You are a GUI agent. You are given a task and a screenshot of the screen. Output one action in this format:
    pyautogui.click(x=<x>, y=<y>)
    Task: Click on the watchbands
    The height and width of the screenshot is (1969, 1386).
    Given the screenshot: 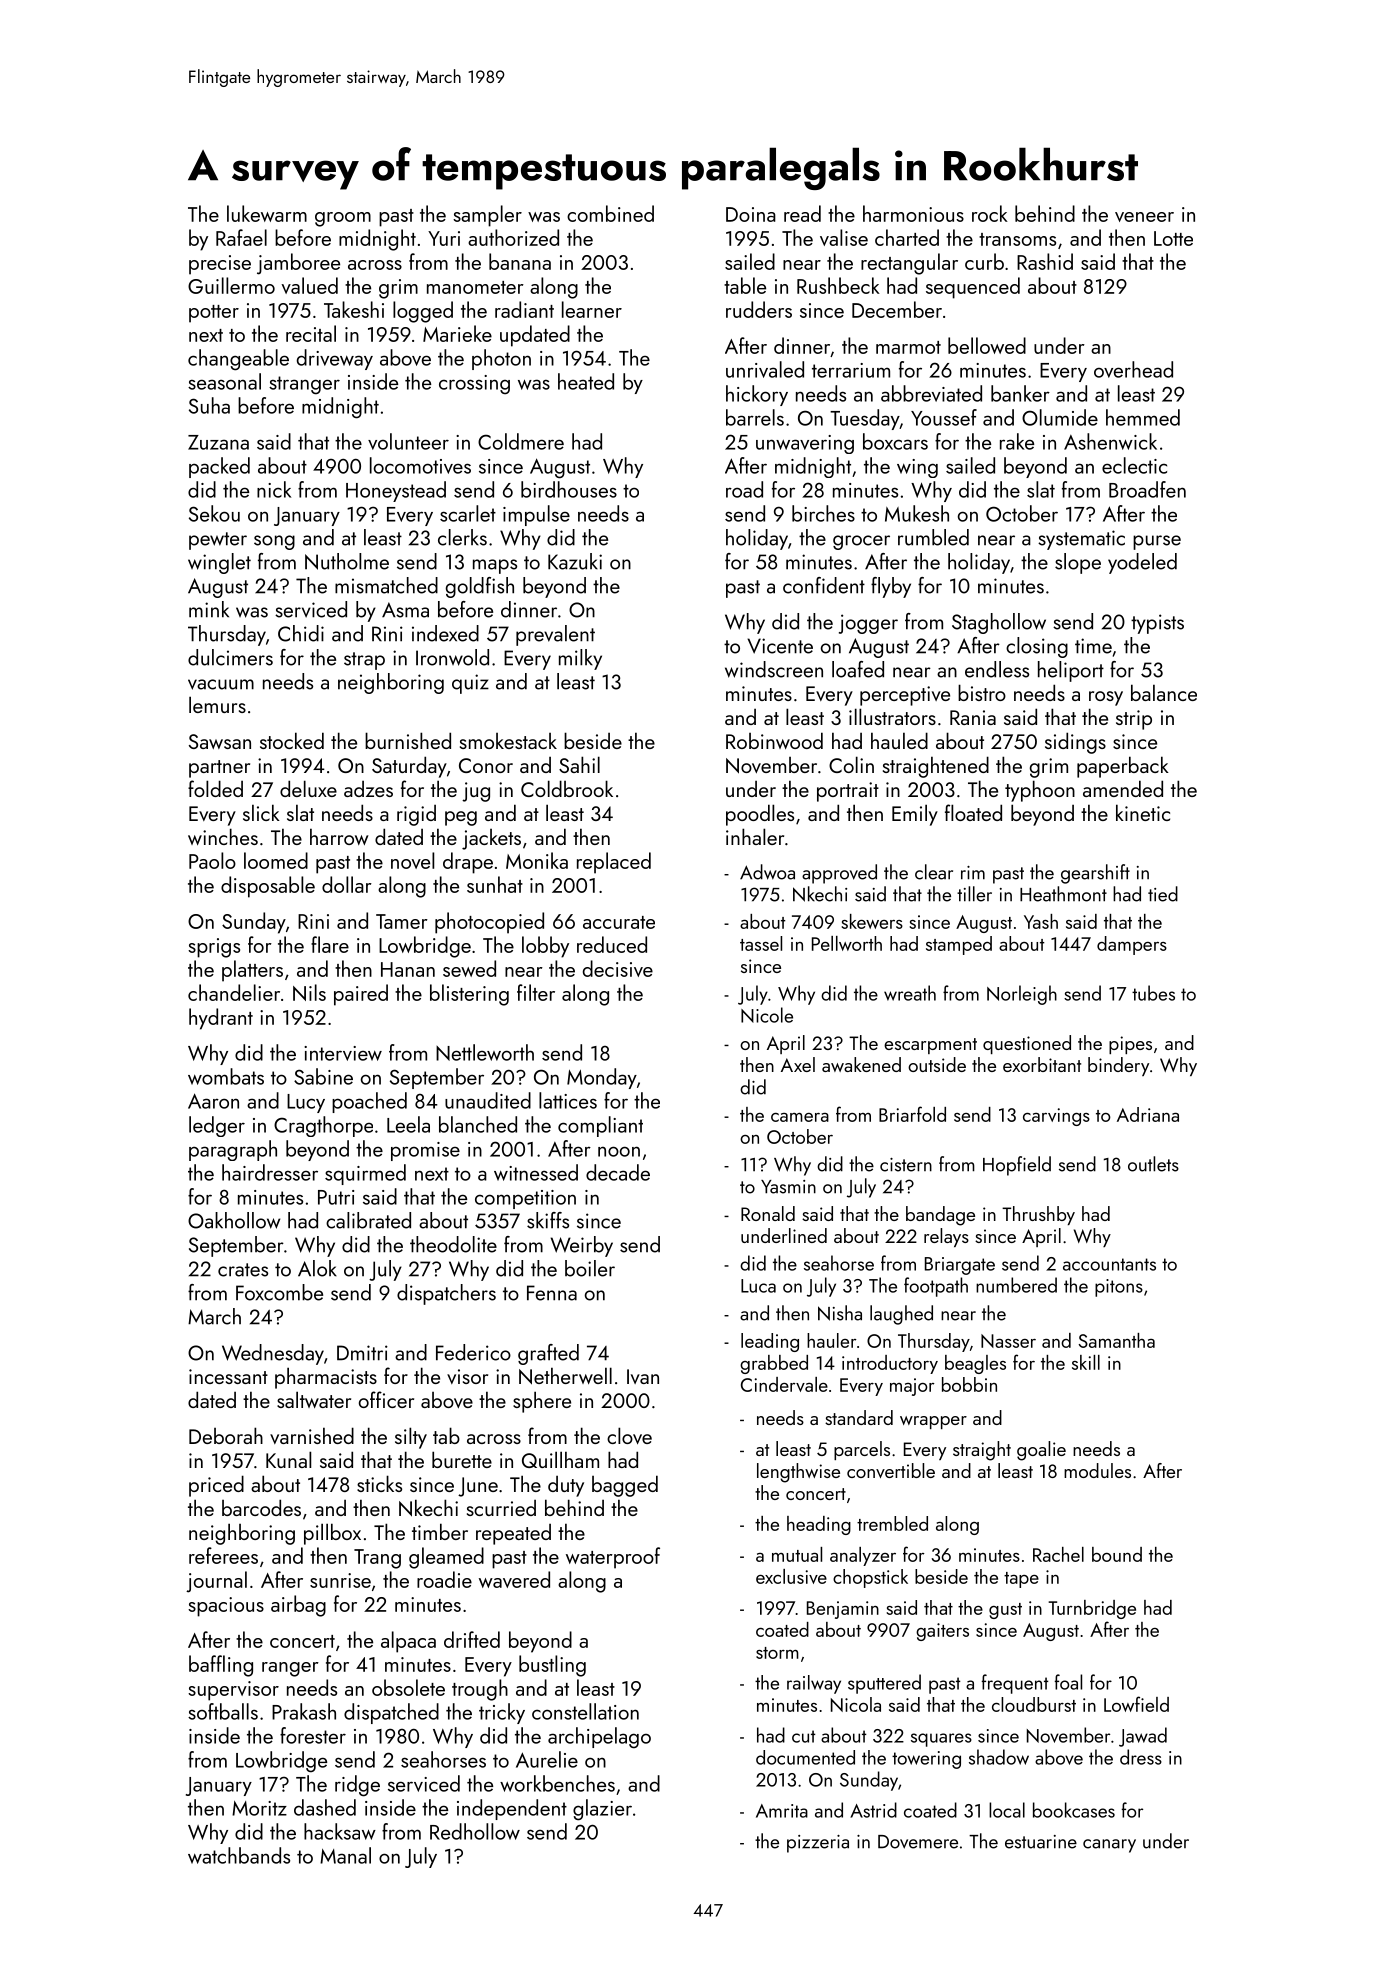 What is the action you would take?
    pyautogui.click(x=239, y=1855)
